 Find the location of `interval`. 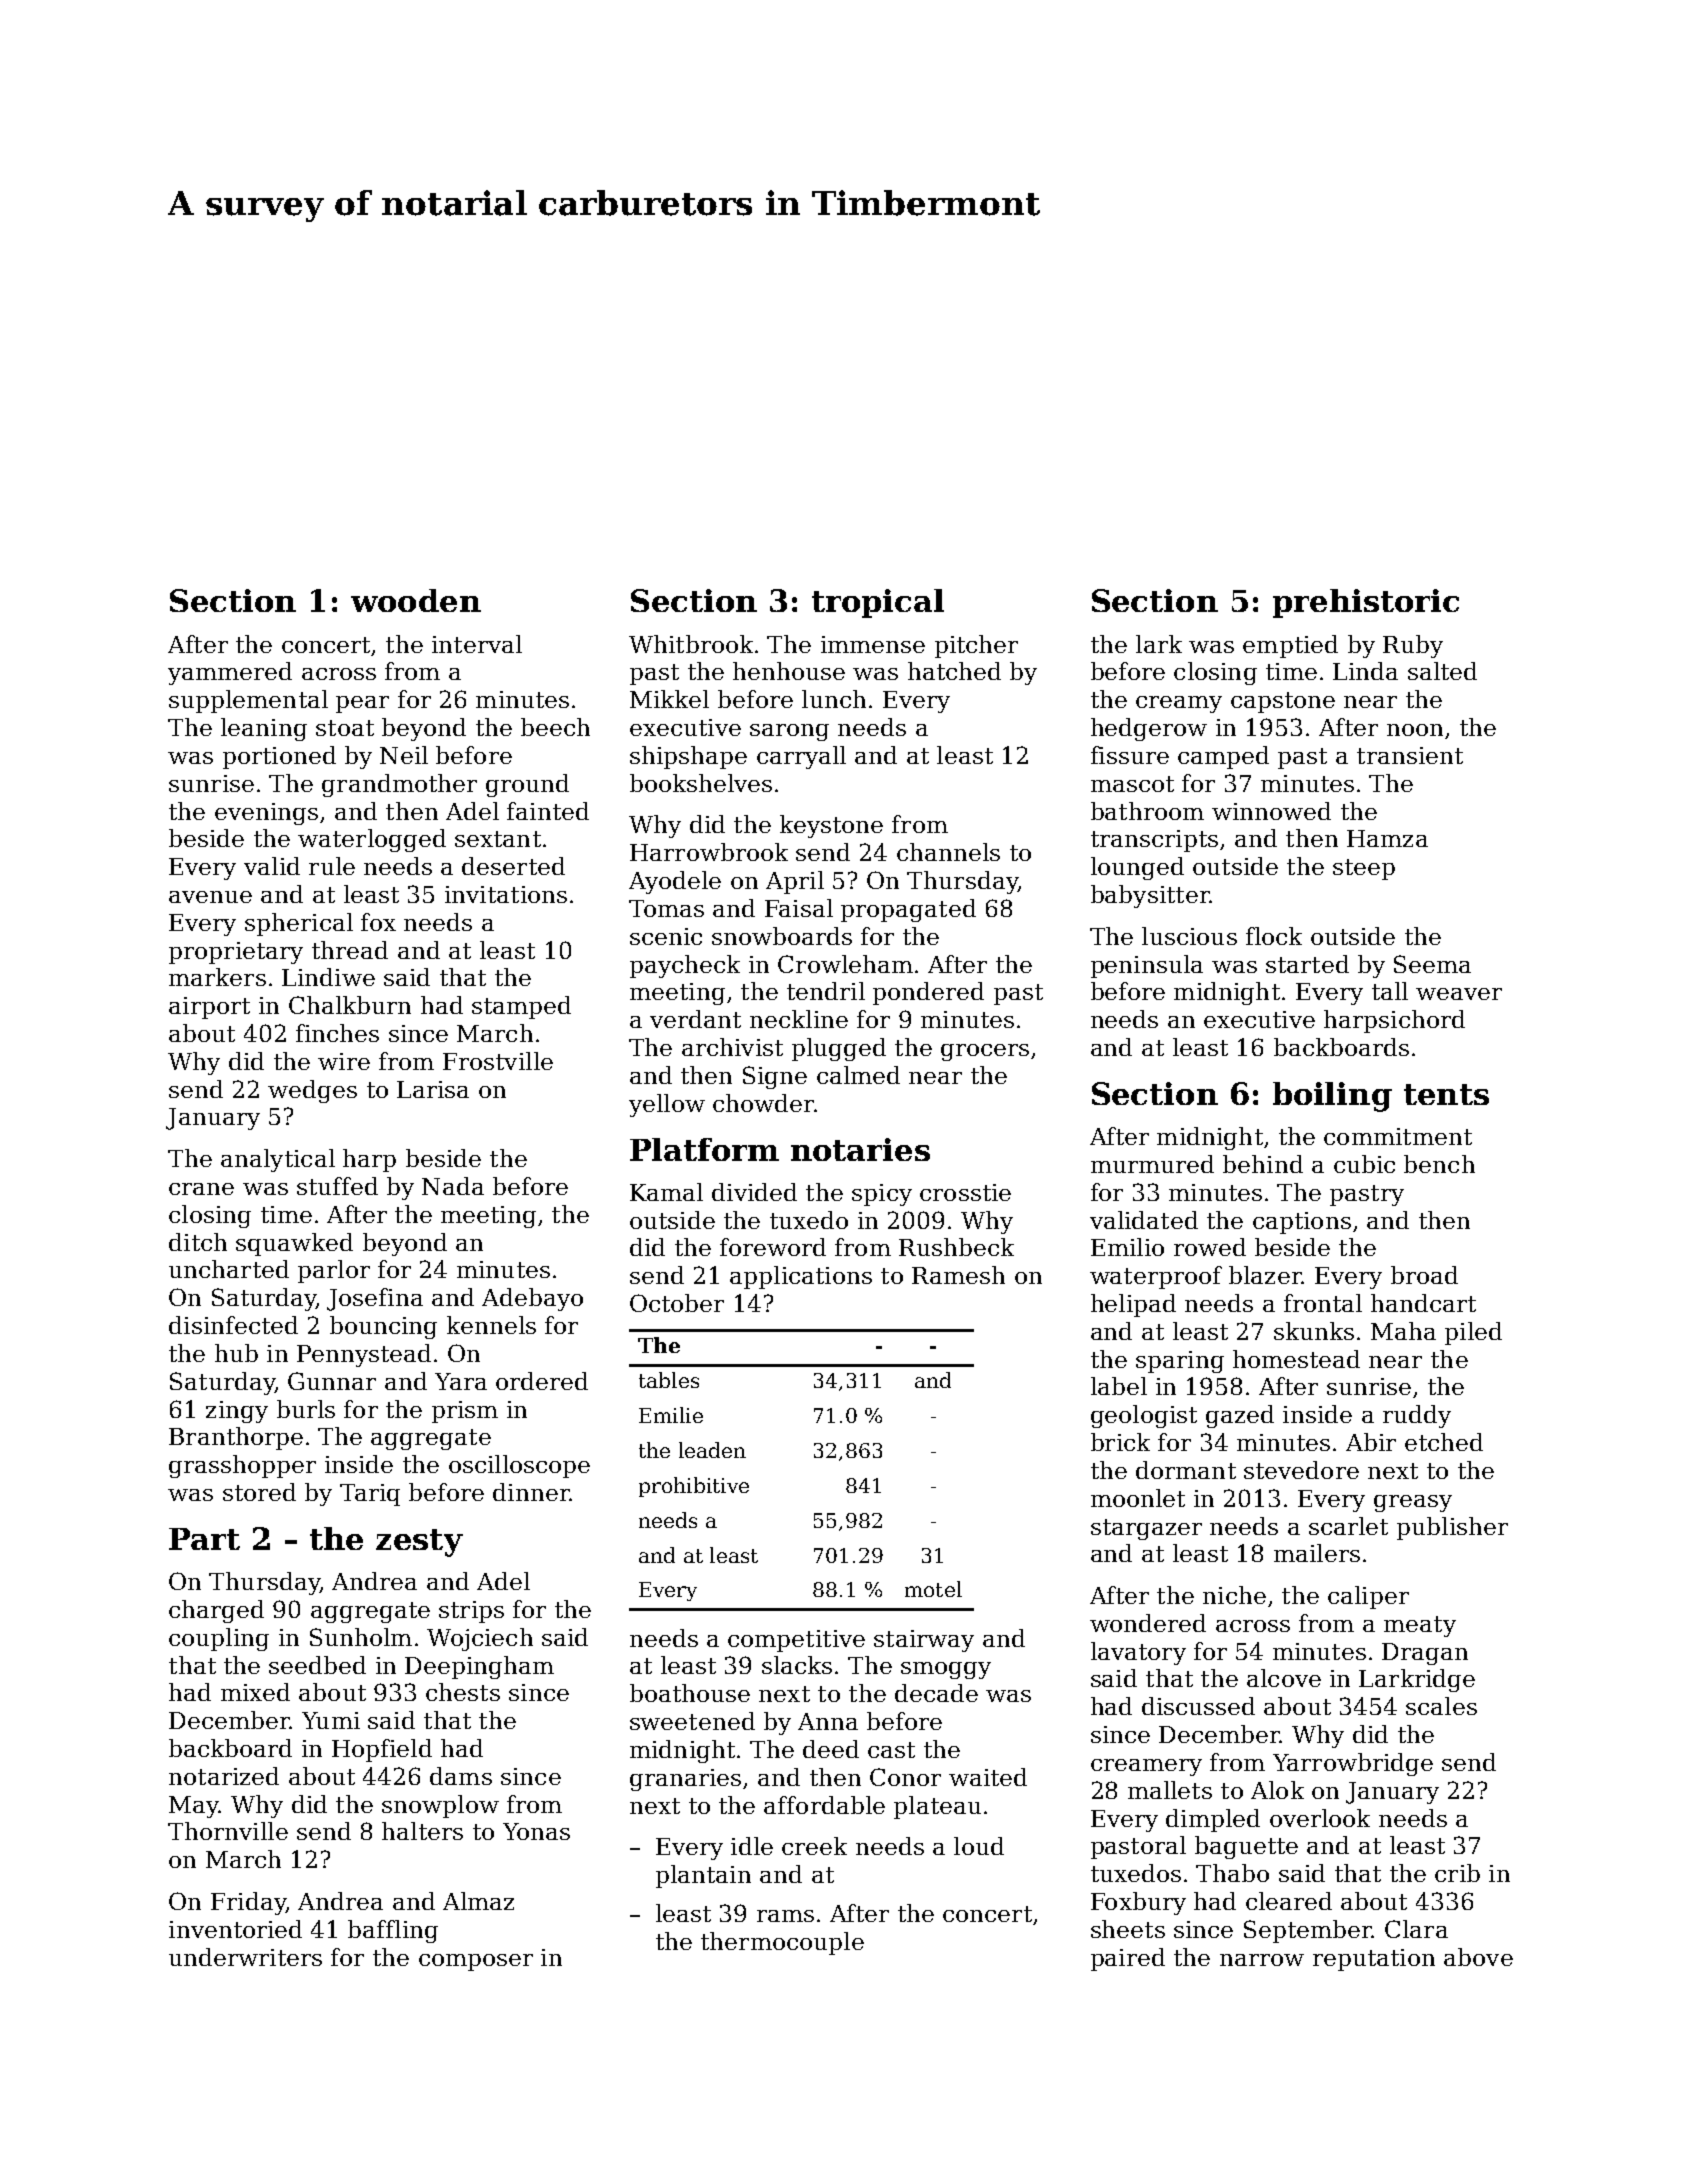

interval is located at coordinates (477, 644).
